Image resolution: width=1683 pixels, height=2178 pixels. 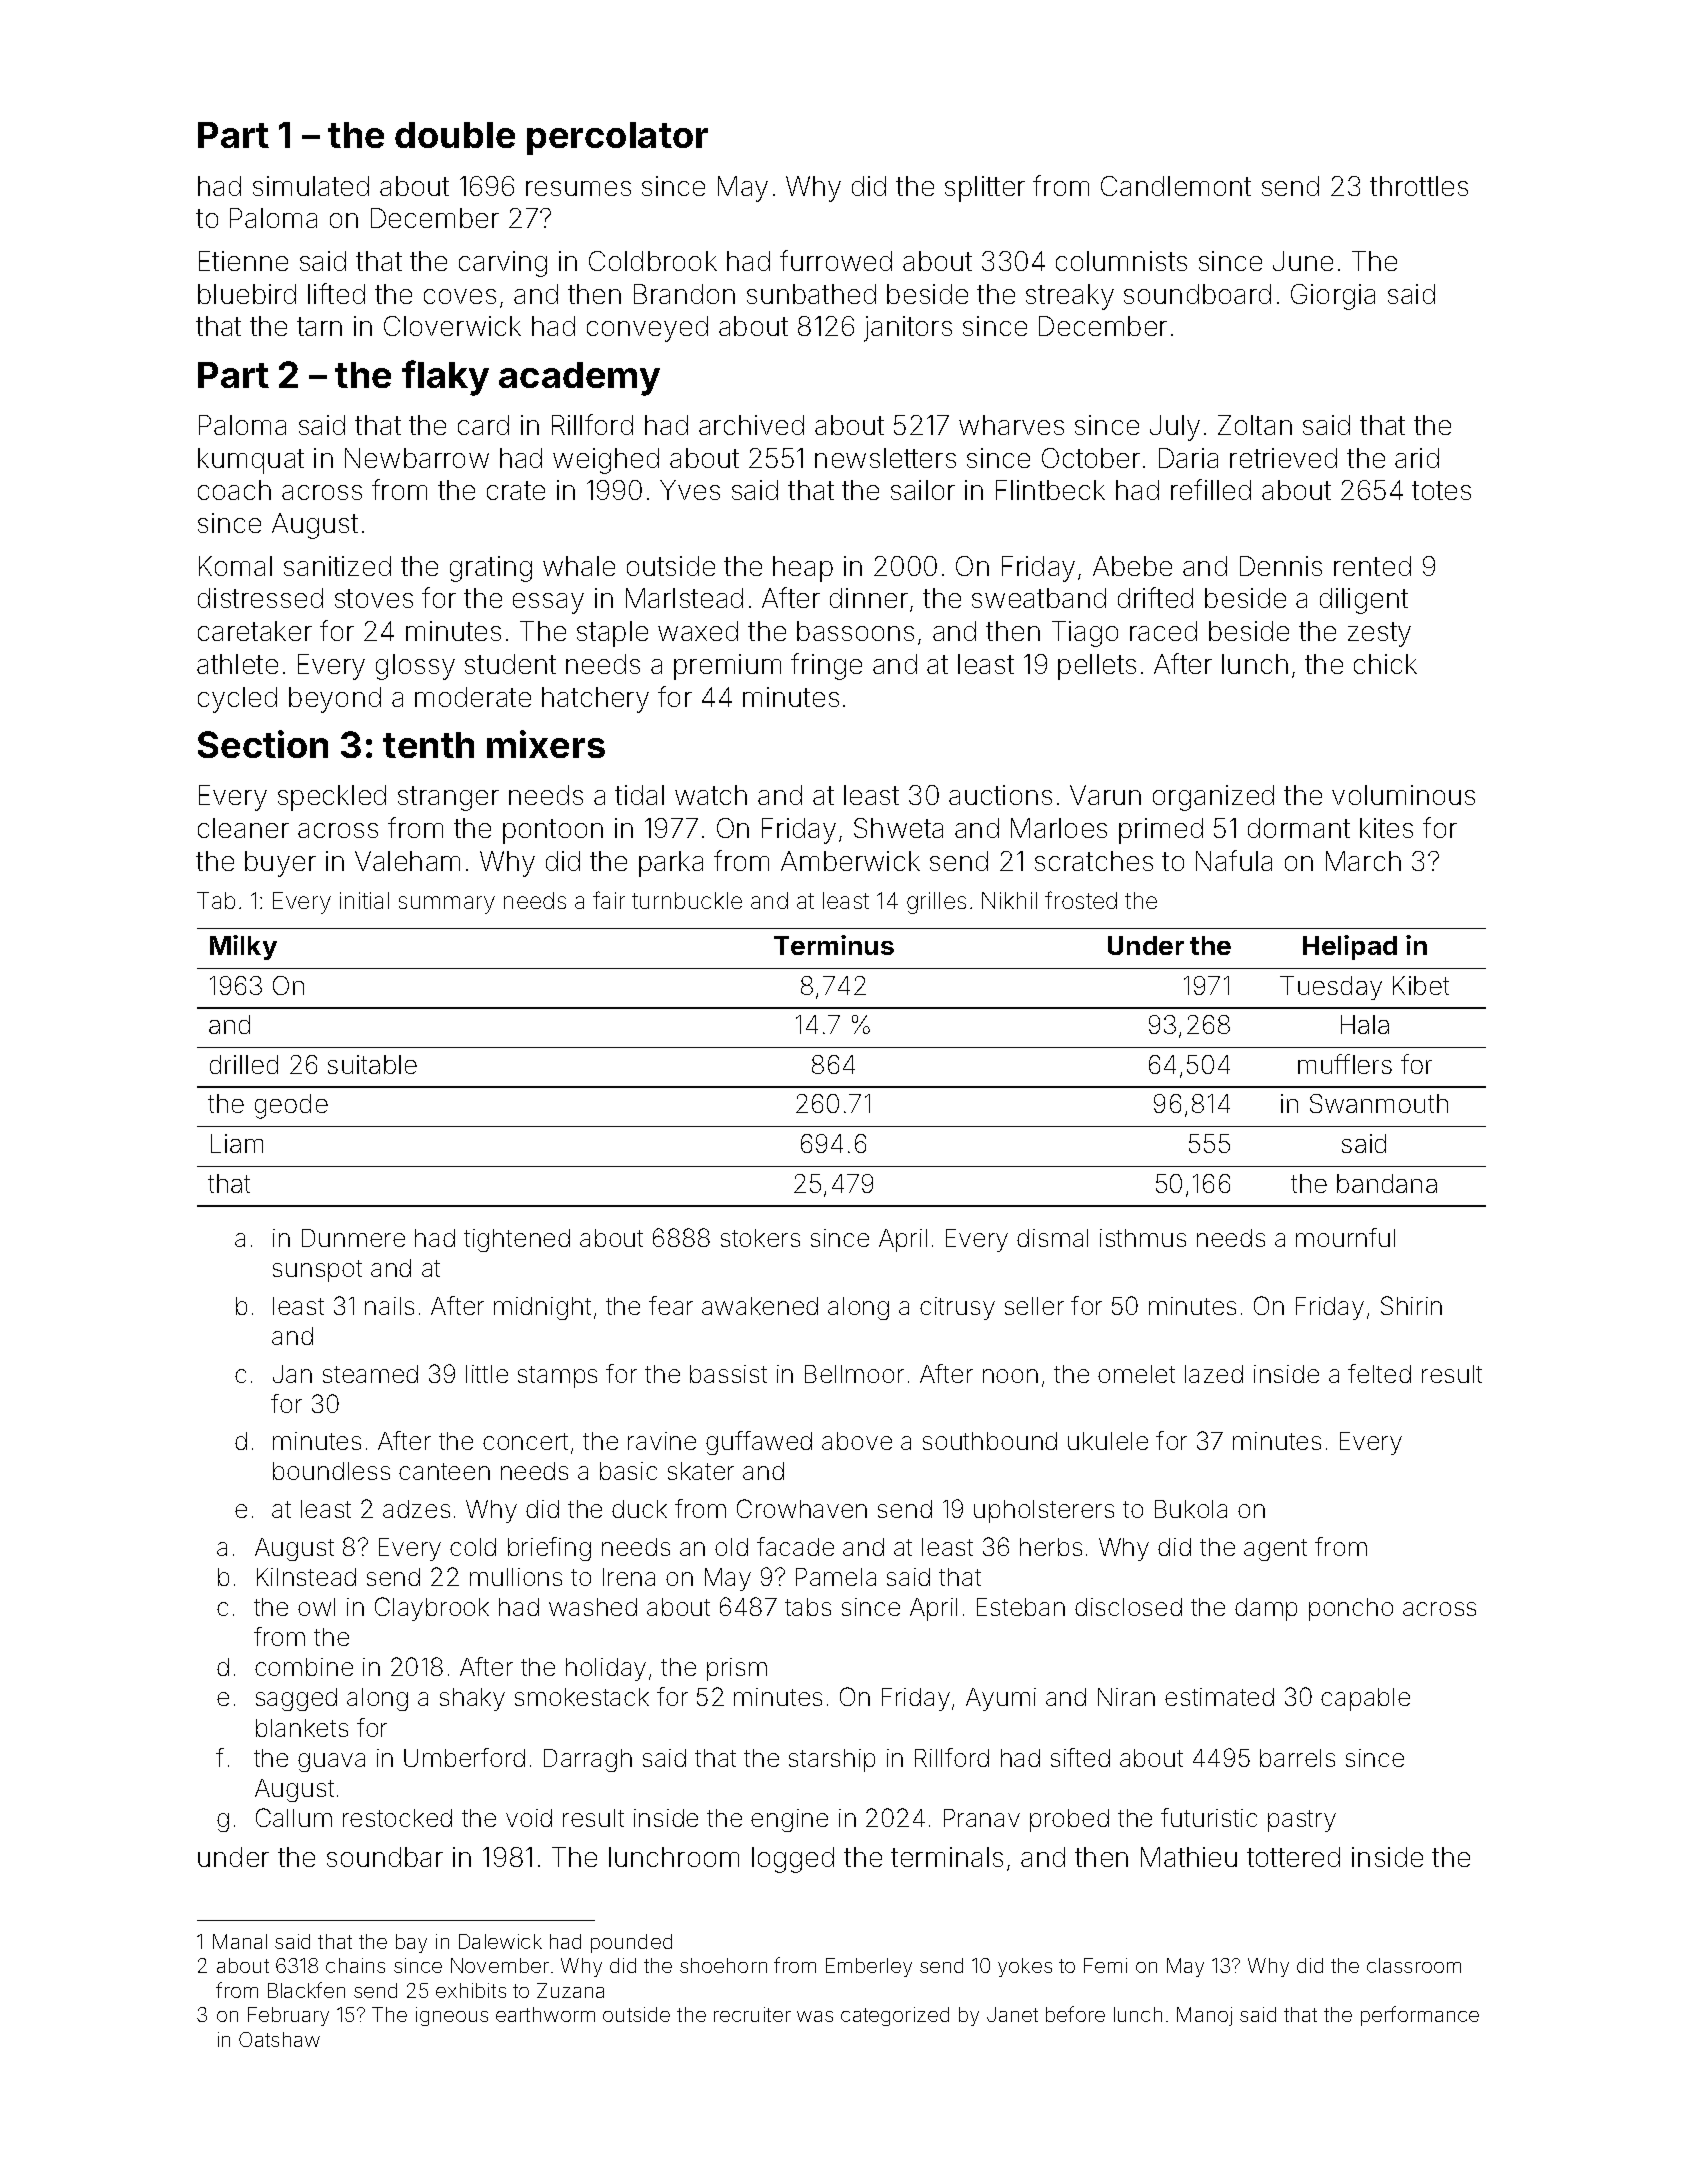 What do you see at coordinates (1011, 425) in the screenshot?
I see `wharves` at bounding box center [1011, 425].
